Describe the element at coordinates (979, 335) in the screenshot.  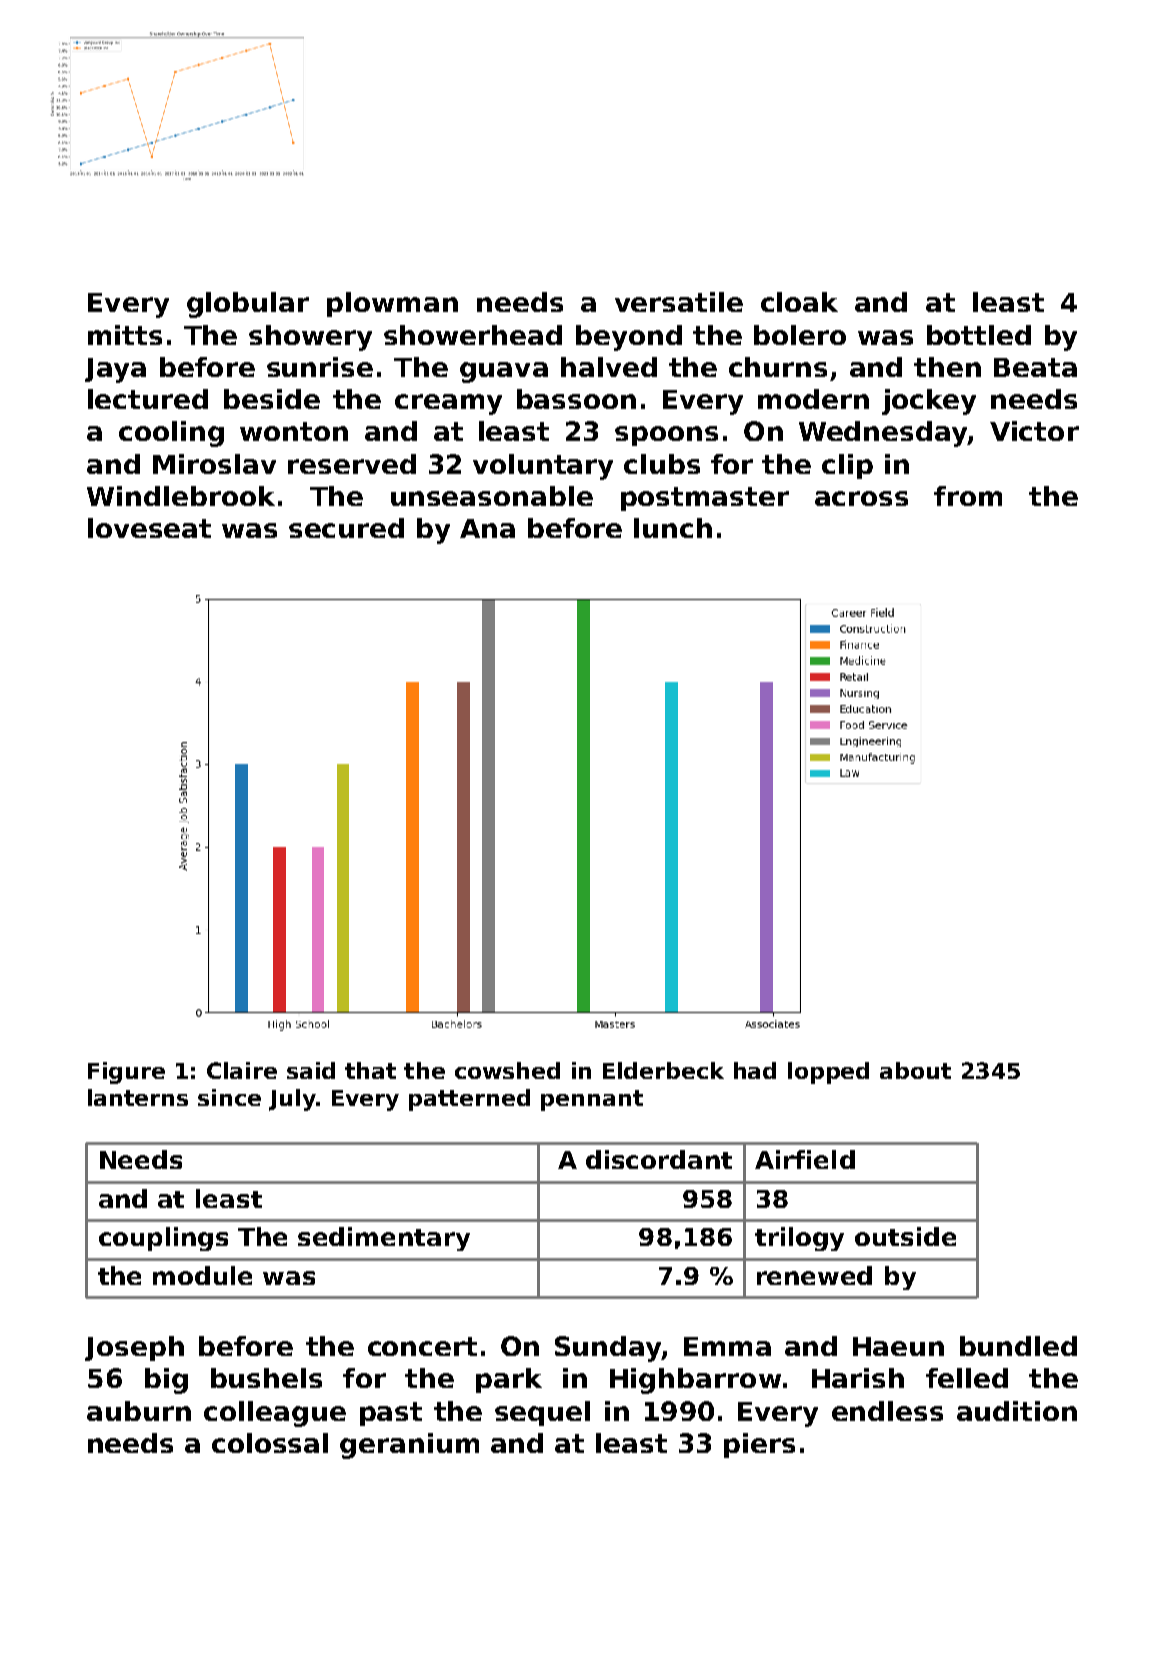
I see `bottled` at that location.
